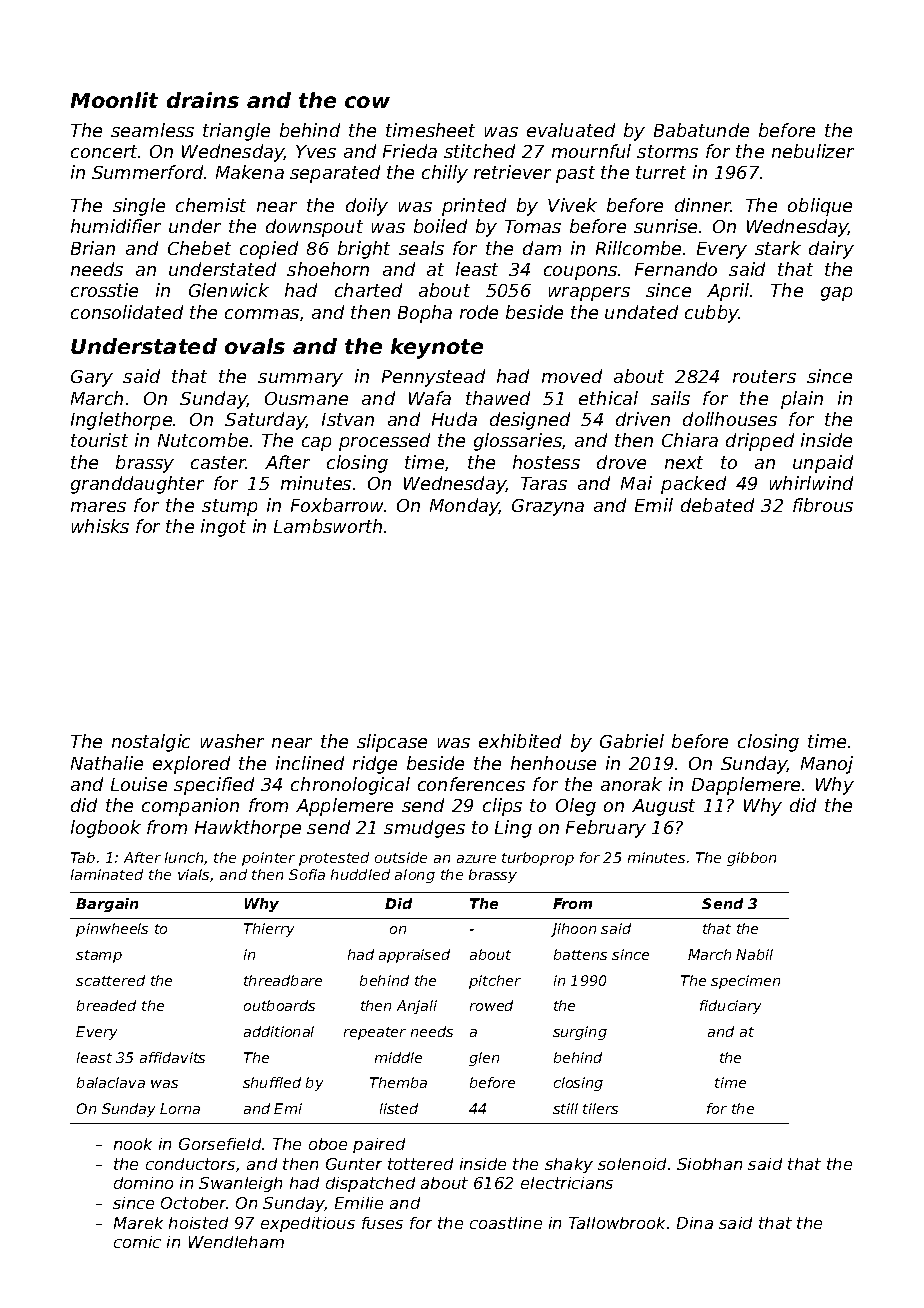 Image resolution: width=924 pixels, height=1308 pixels. I want to click on dripped, so click(760, 442).
